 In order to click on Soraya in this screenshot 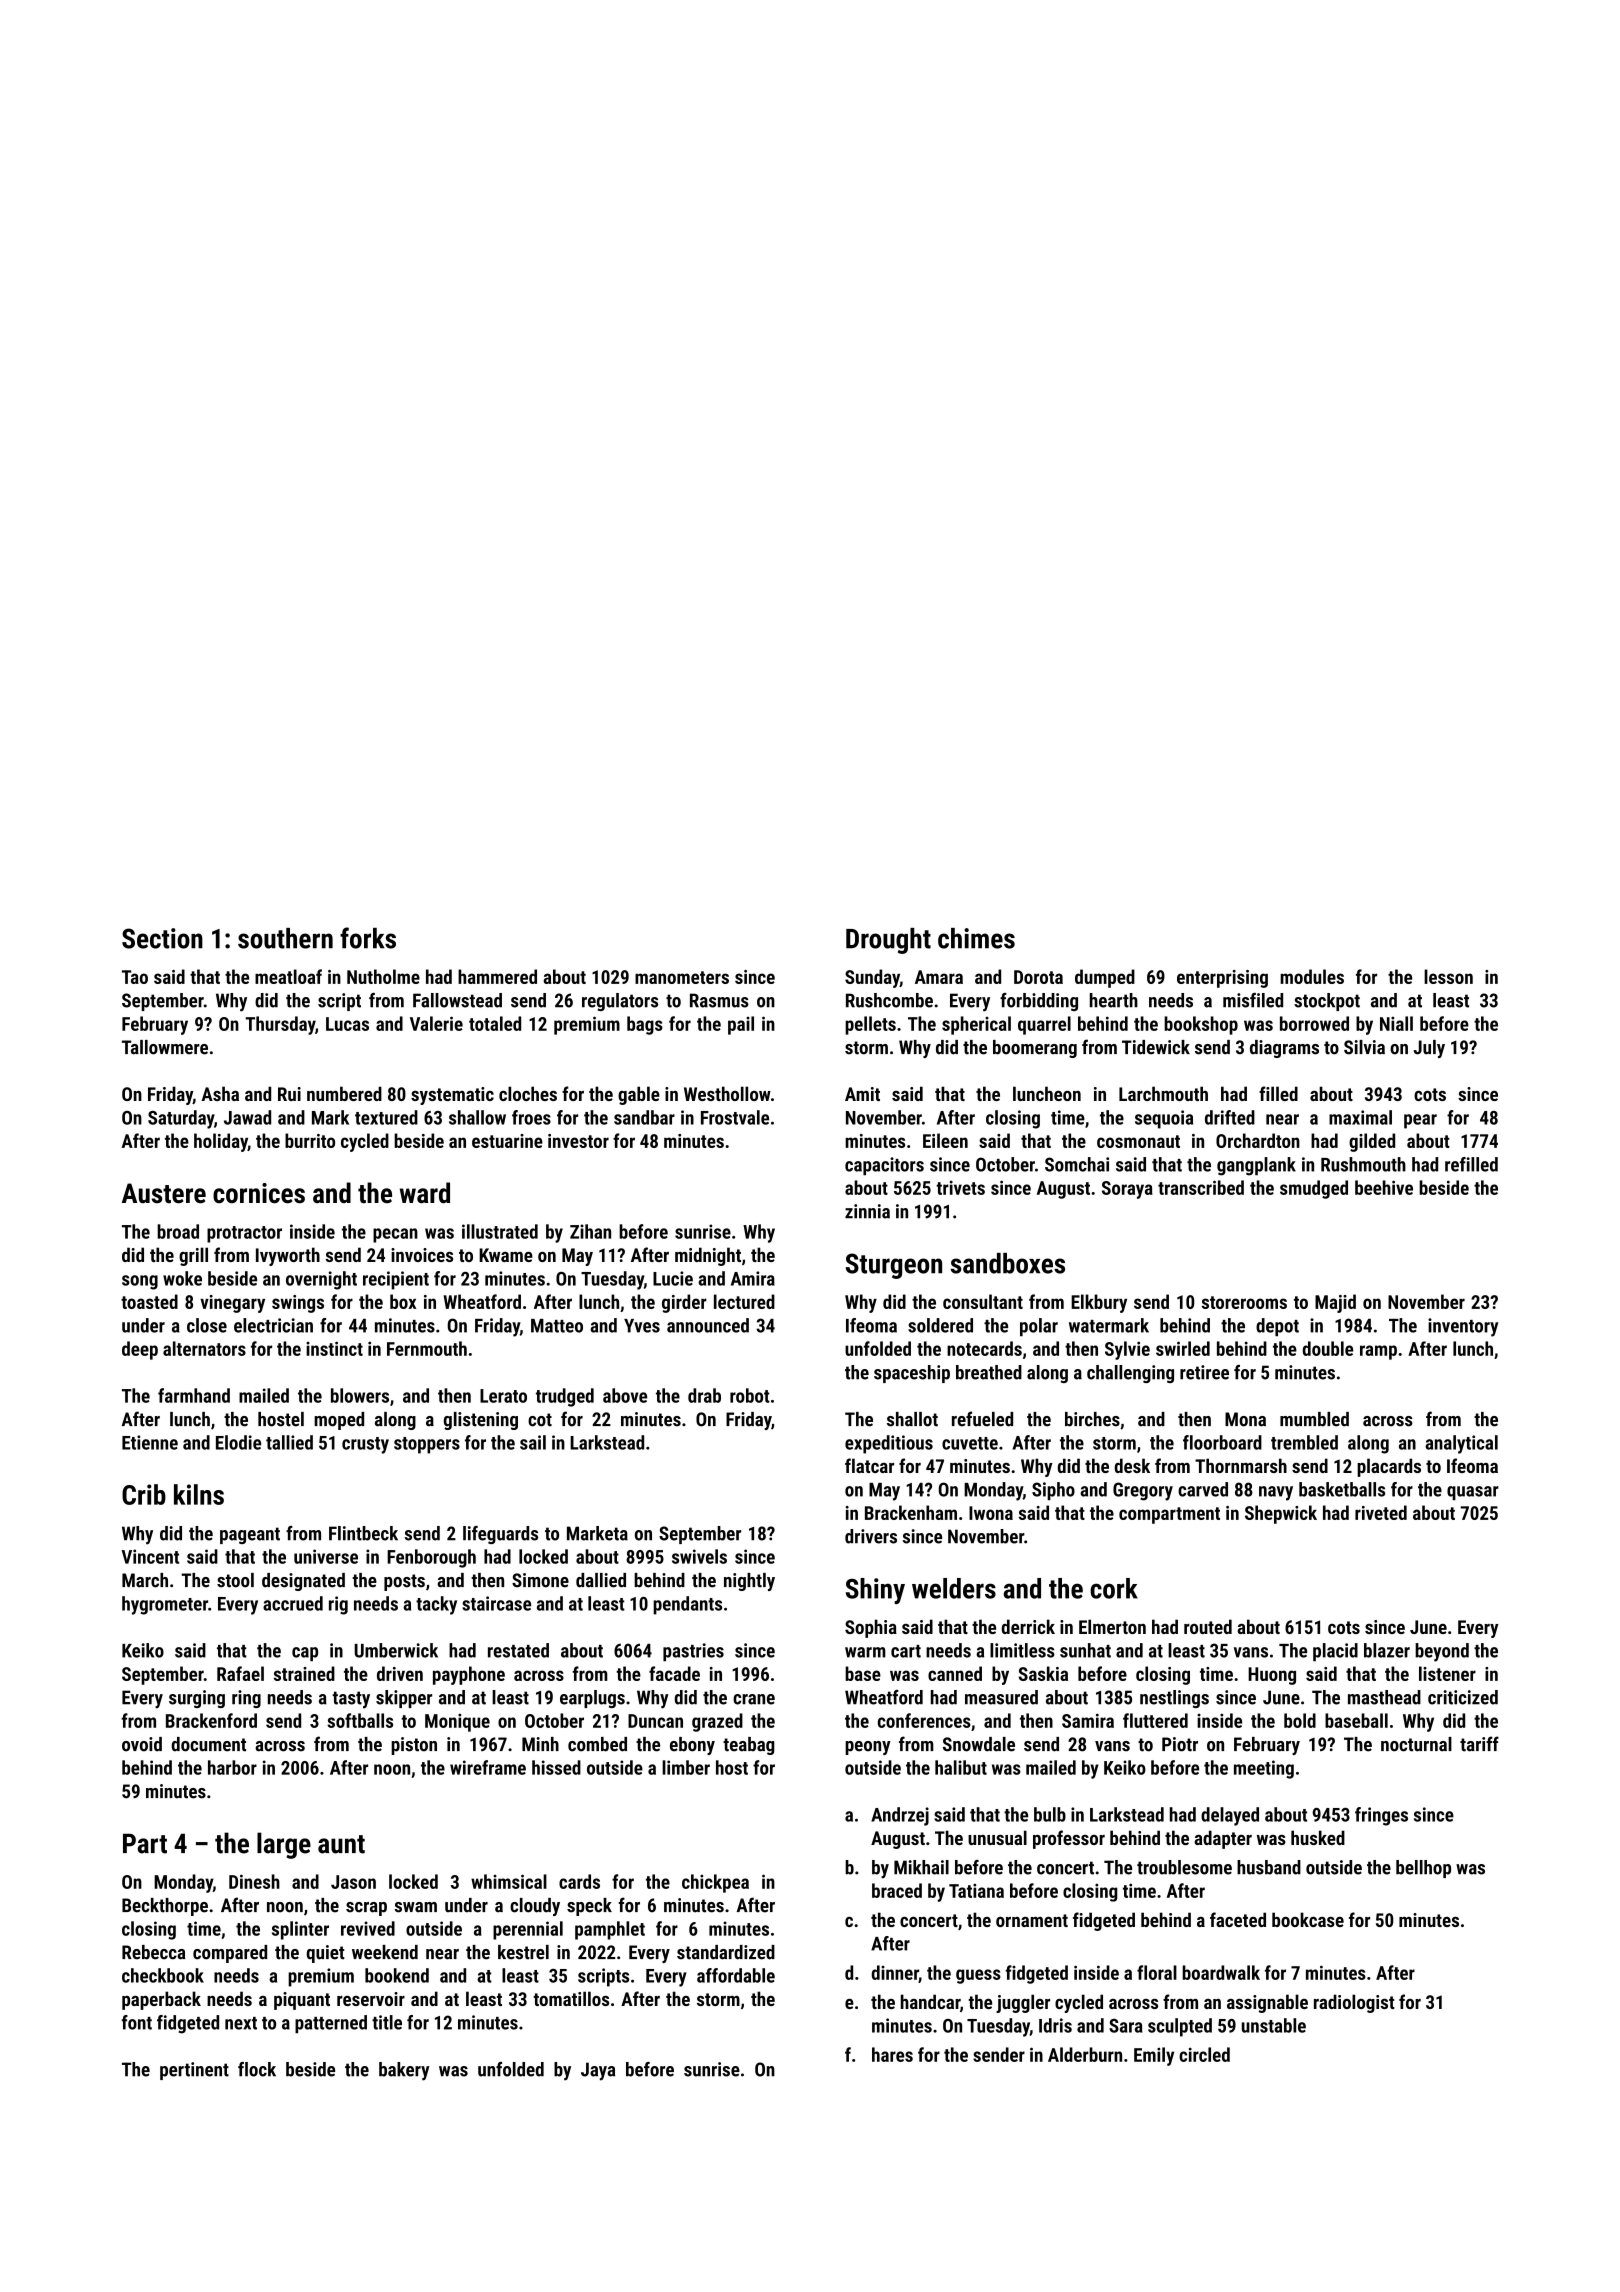, I will do `click(1127, 1190)`.
